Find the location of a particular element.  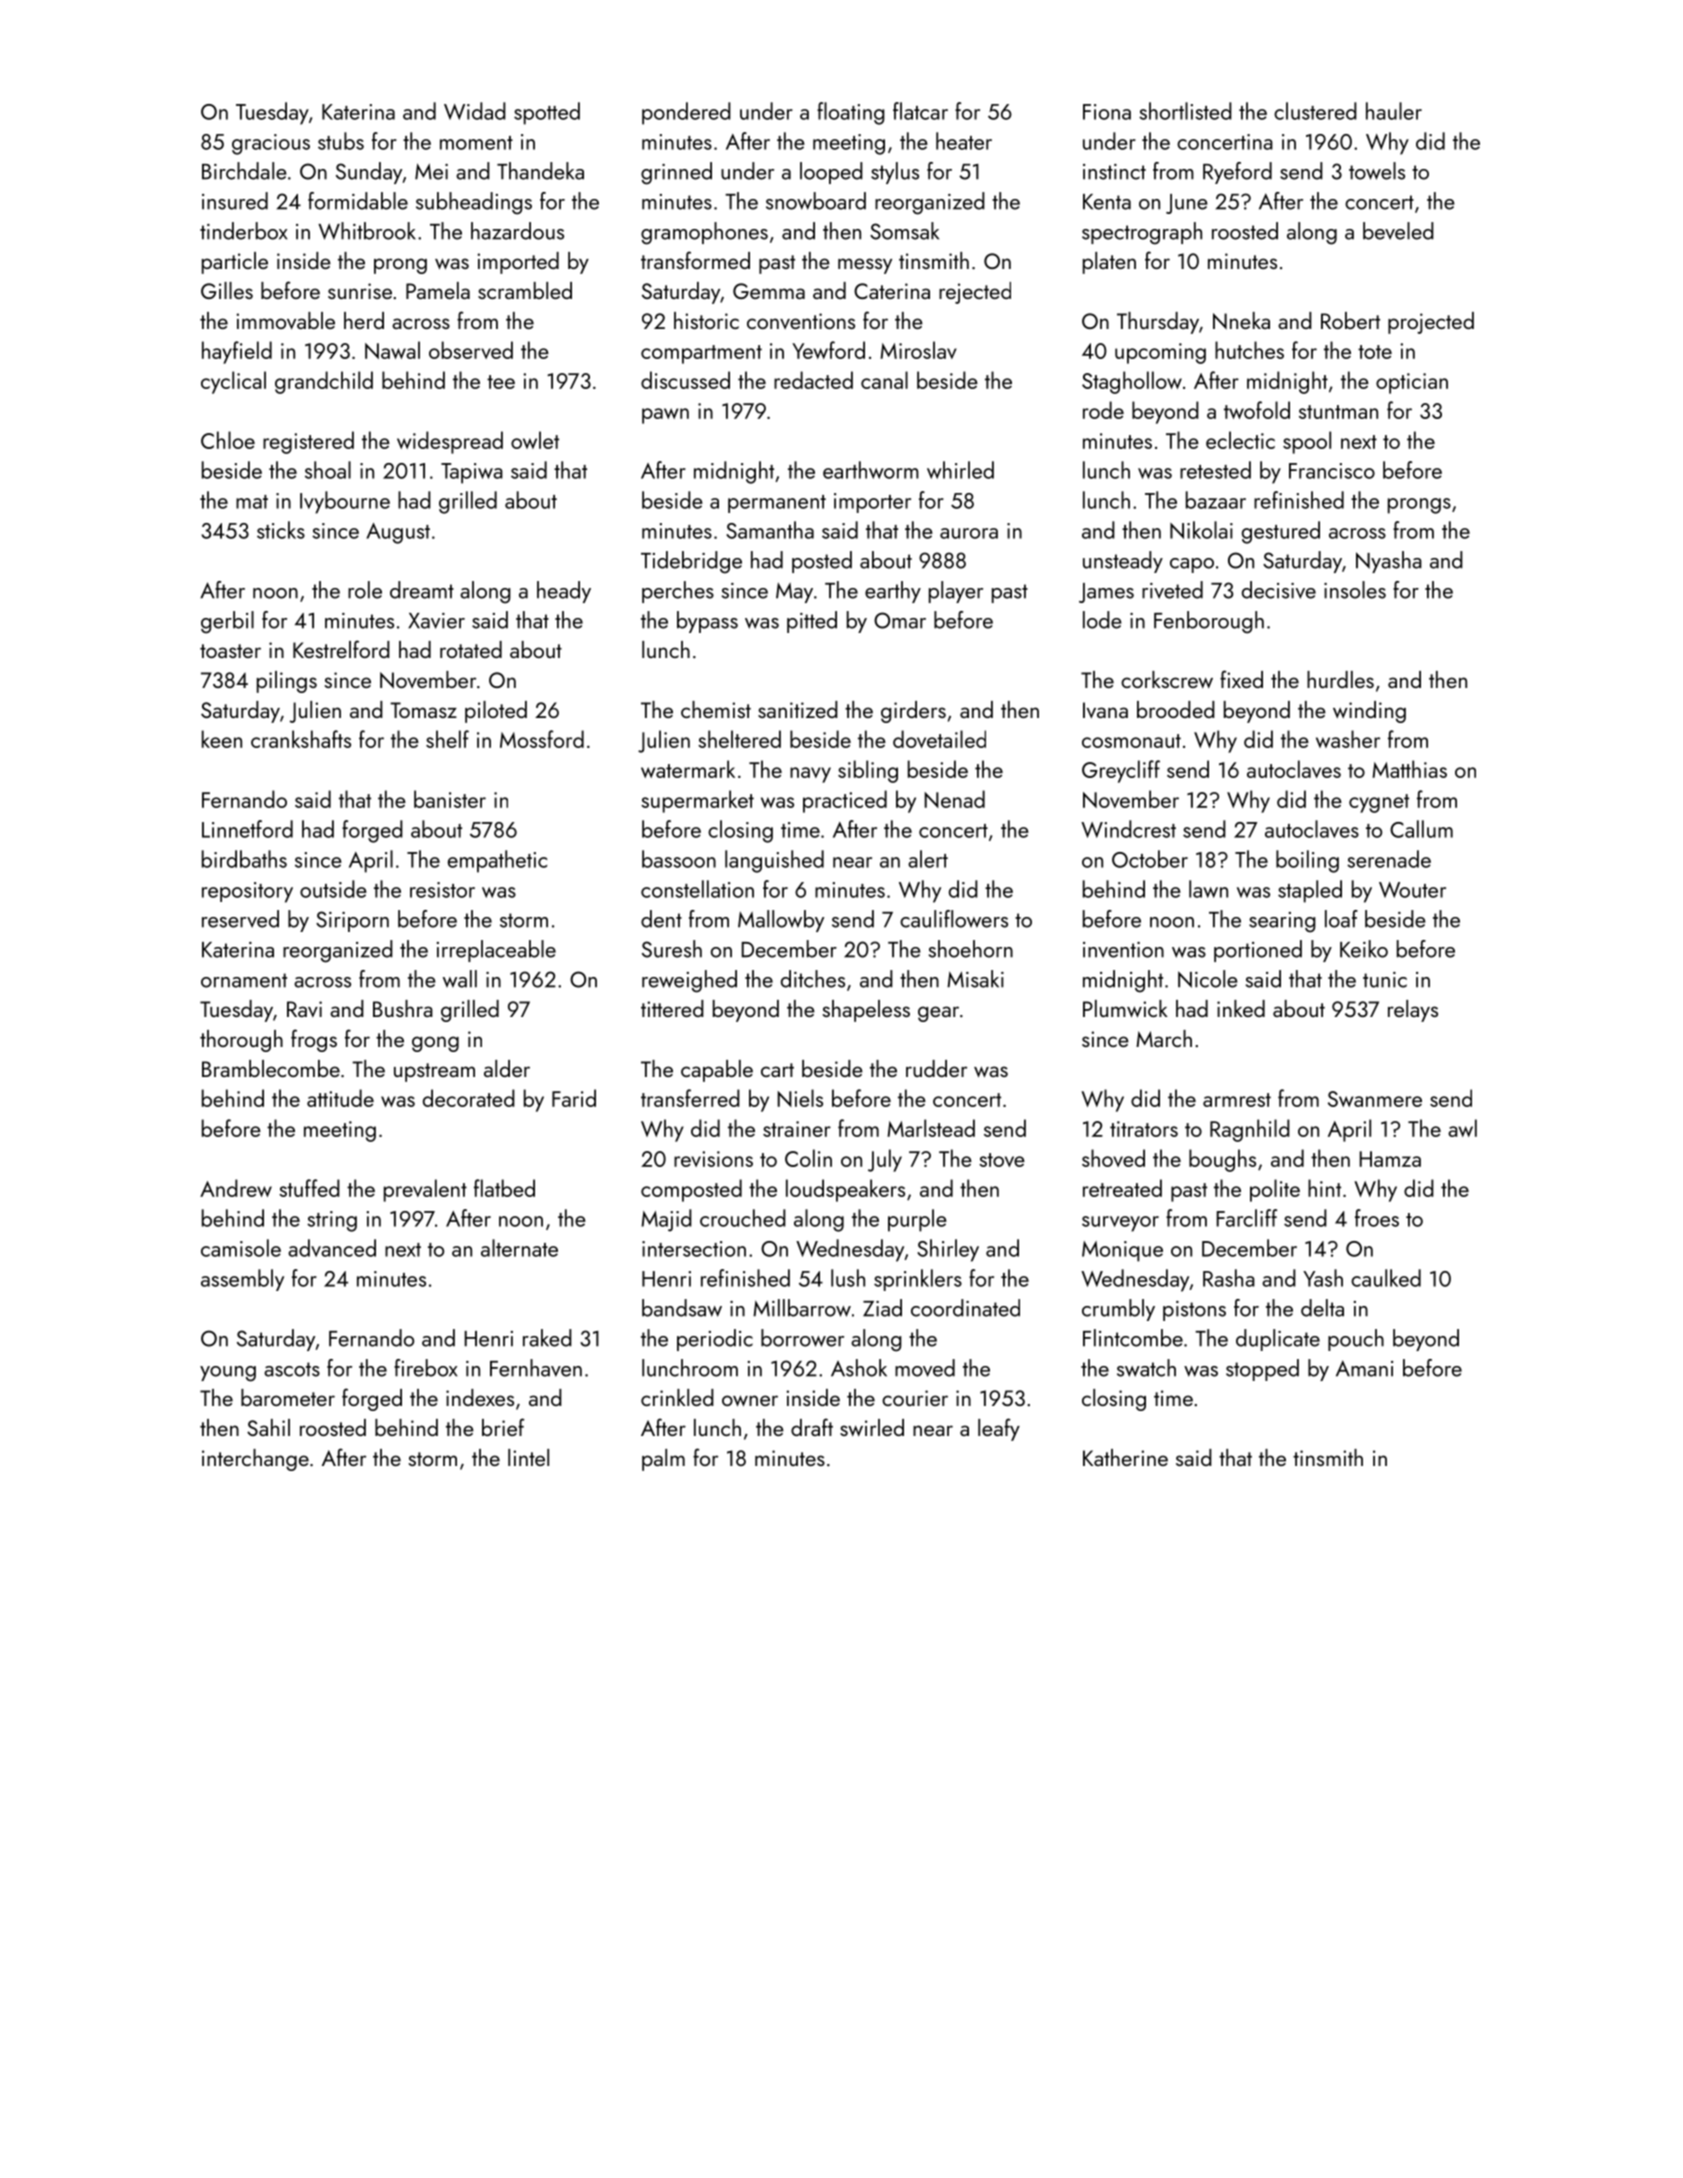

March is located at coordinates (1164, 1038).
